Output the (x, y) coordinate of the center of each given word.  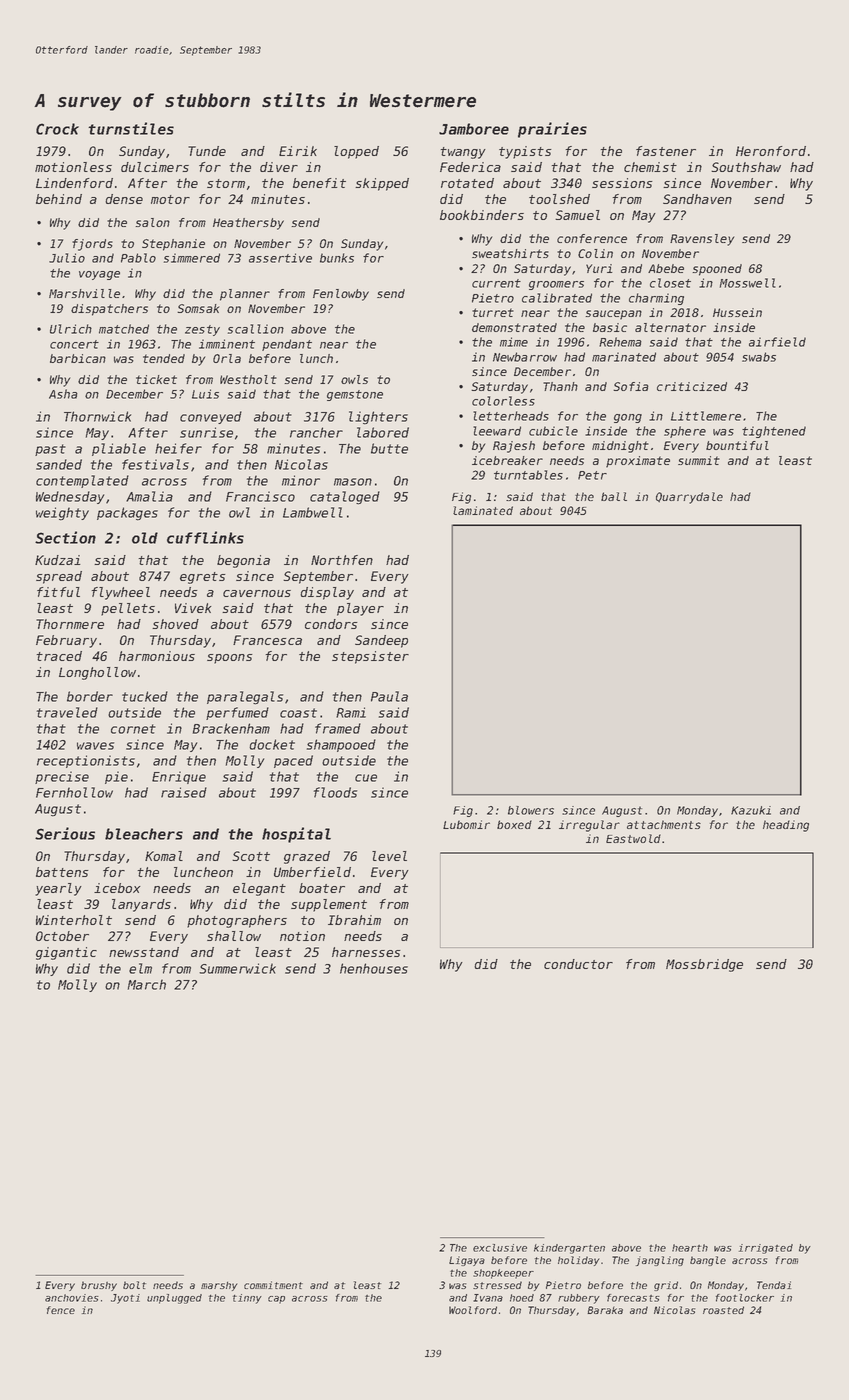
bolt (134, 1285)
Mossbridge (704, 965)
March (147, 984)
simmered (192, 258)
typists (525, 152)
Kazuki (751, 810)
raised (184, 792)
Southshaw (746, 167)
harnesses (366, 952)
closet (670, 283)
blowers (531, 810)
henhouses (374, 968)
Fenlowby (341, 295)
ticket (156, 379)
